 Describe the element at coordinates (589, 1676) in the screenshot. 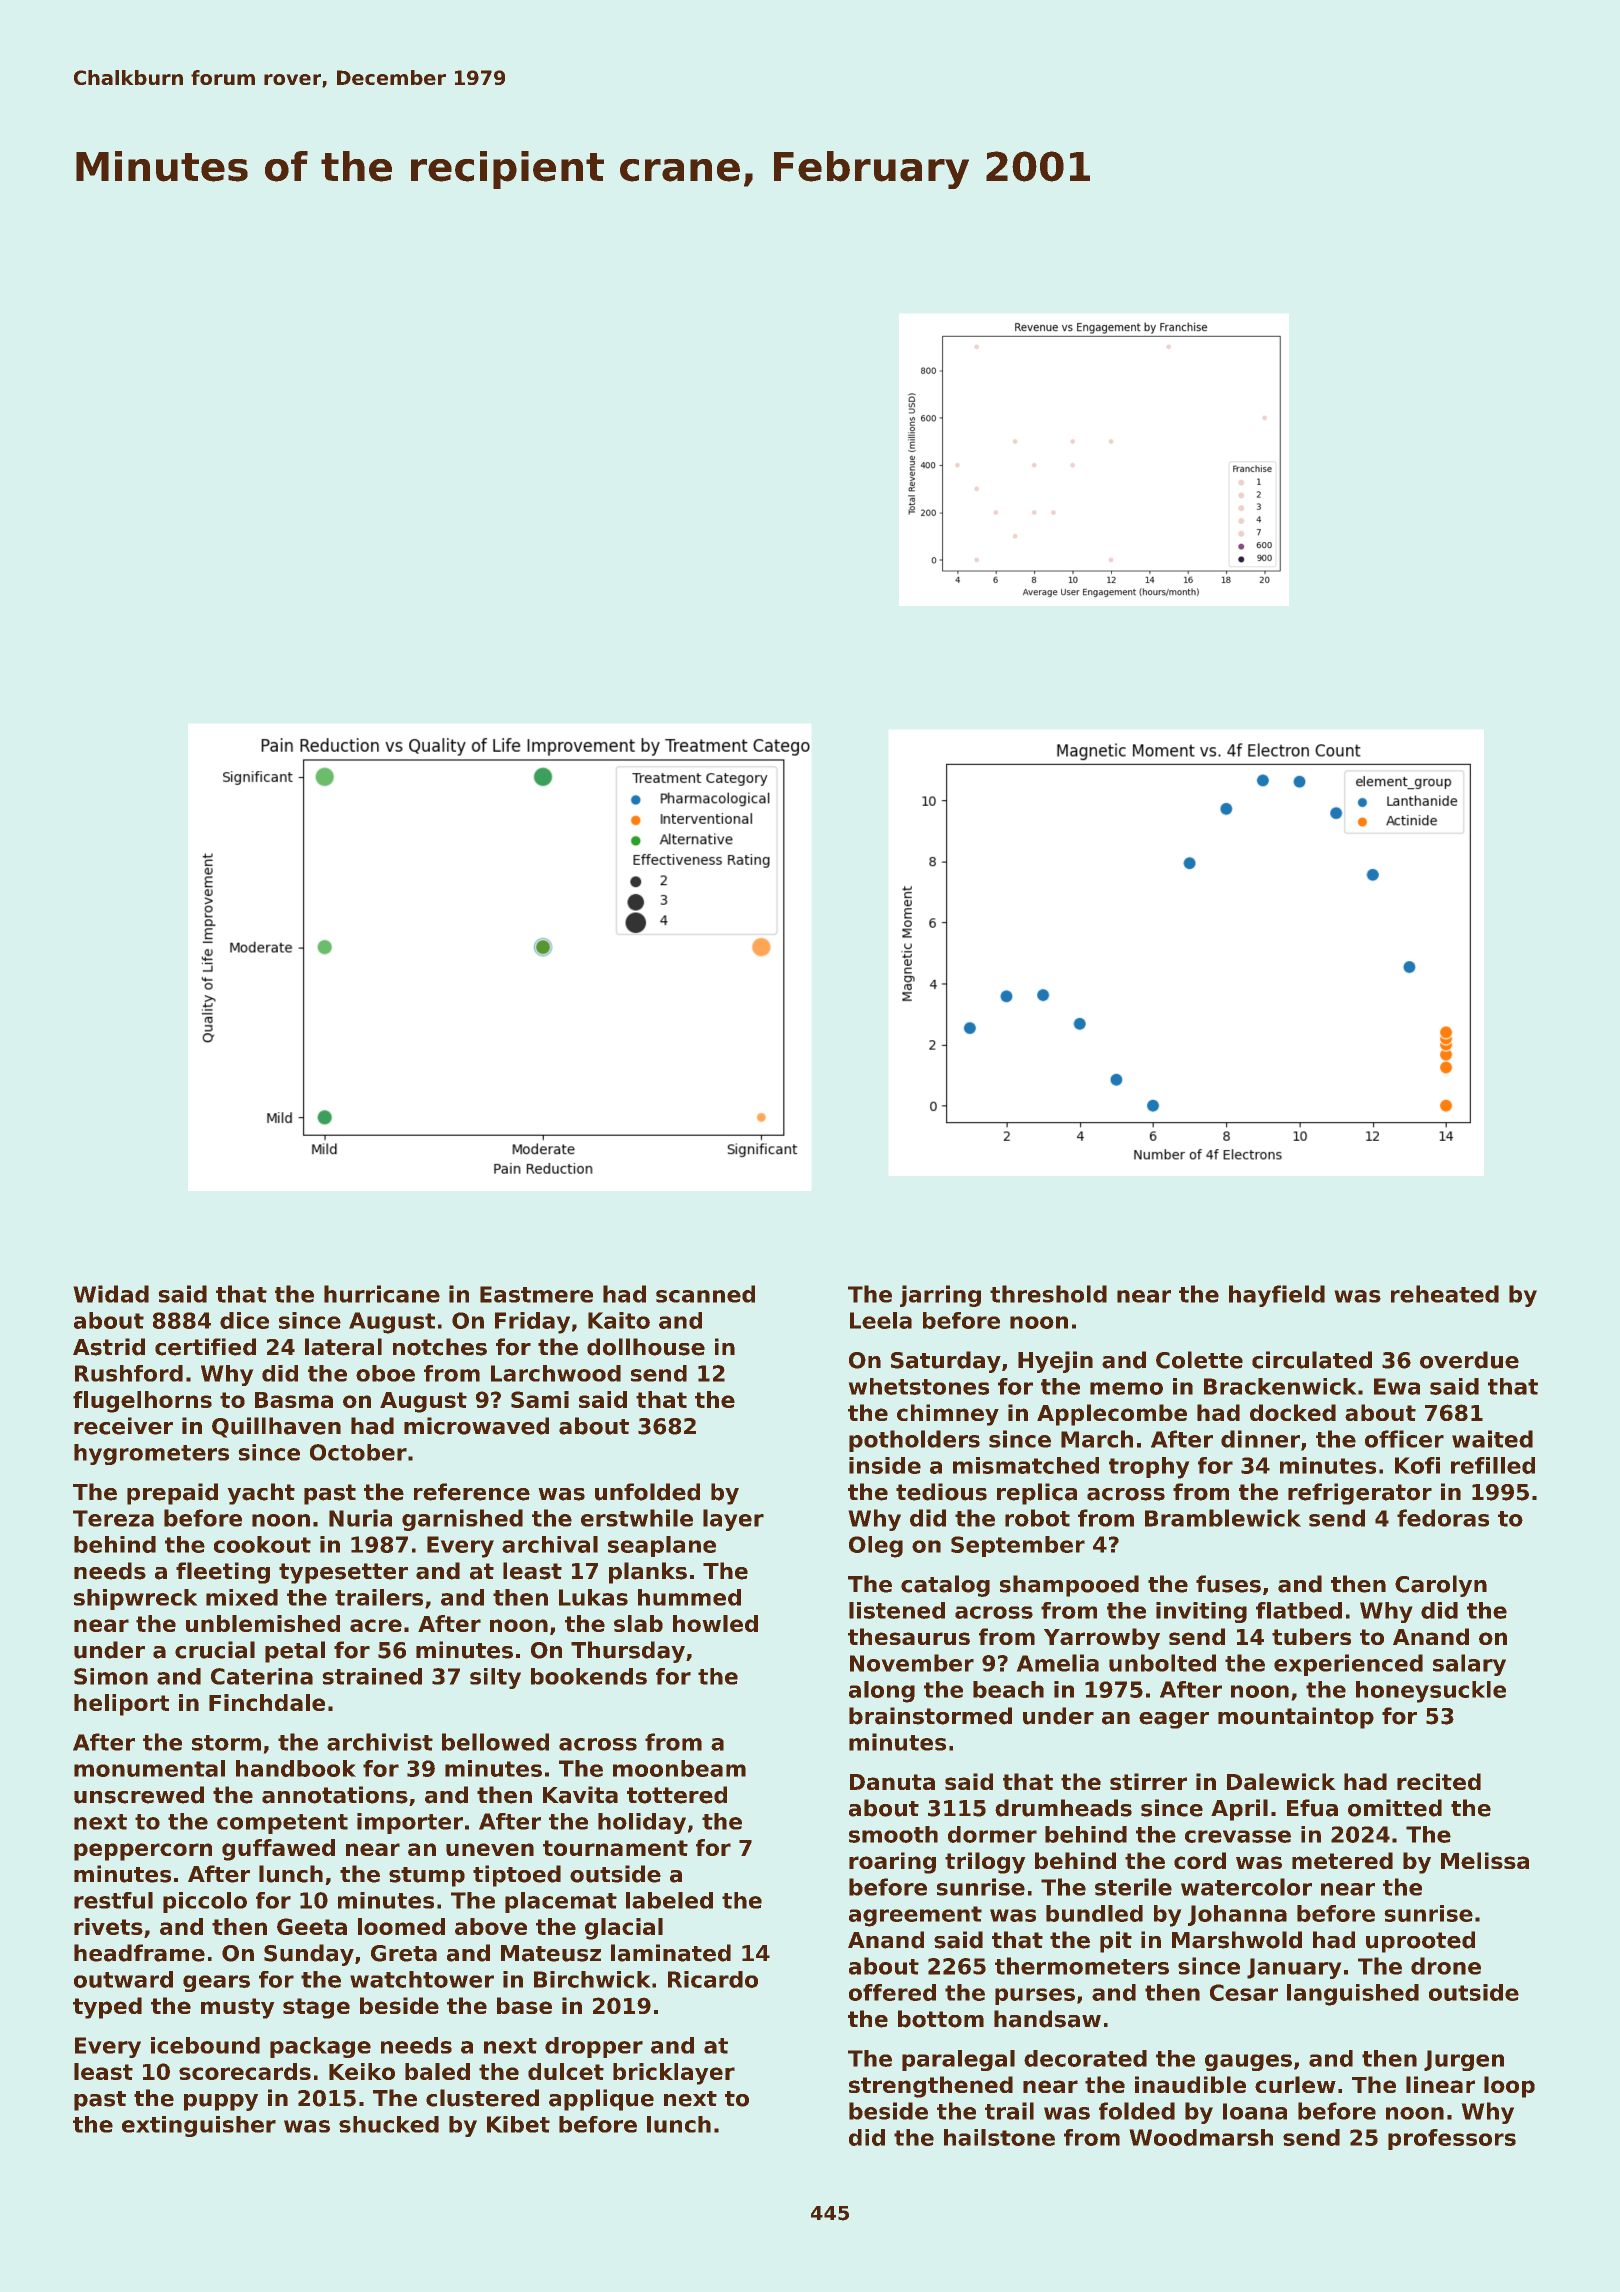

I see `bookends` at that location.
